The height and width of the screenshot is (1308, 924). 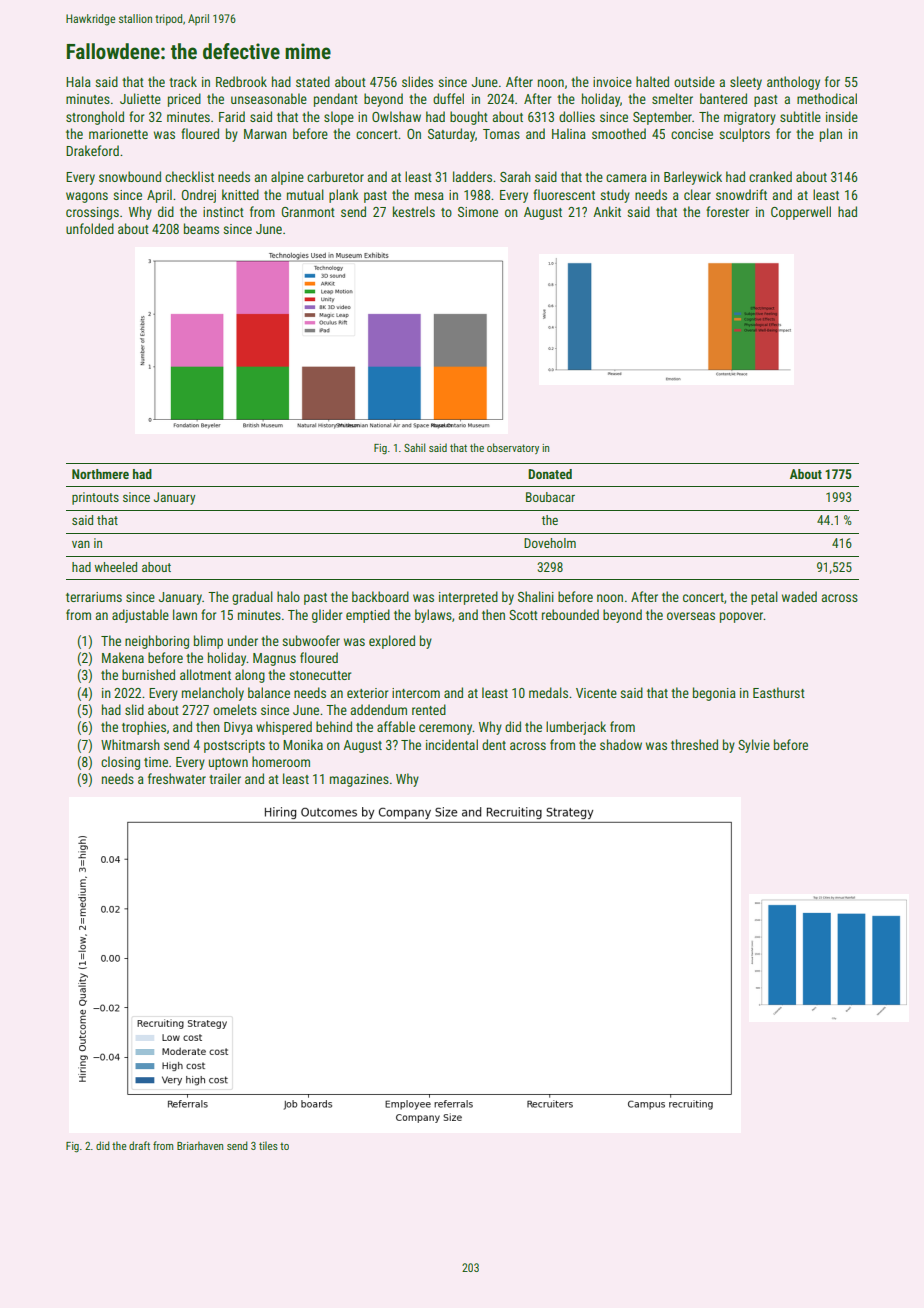 What do you see at coordinates (414, 447) in the screenshot?
I see `Sahil` at bounding box center [414, 447].
